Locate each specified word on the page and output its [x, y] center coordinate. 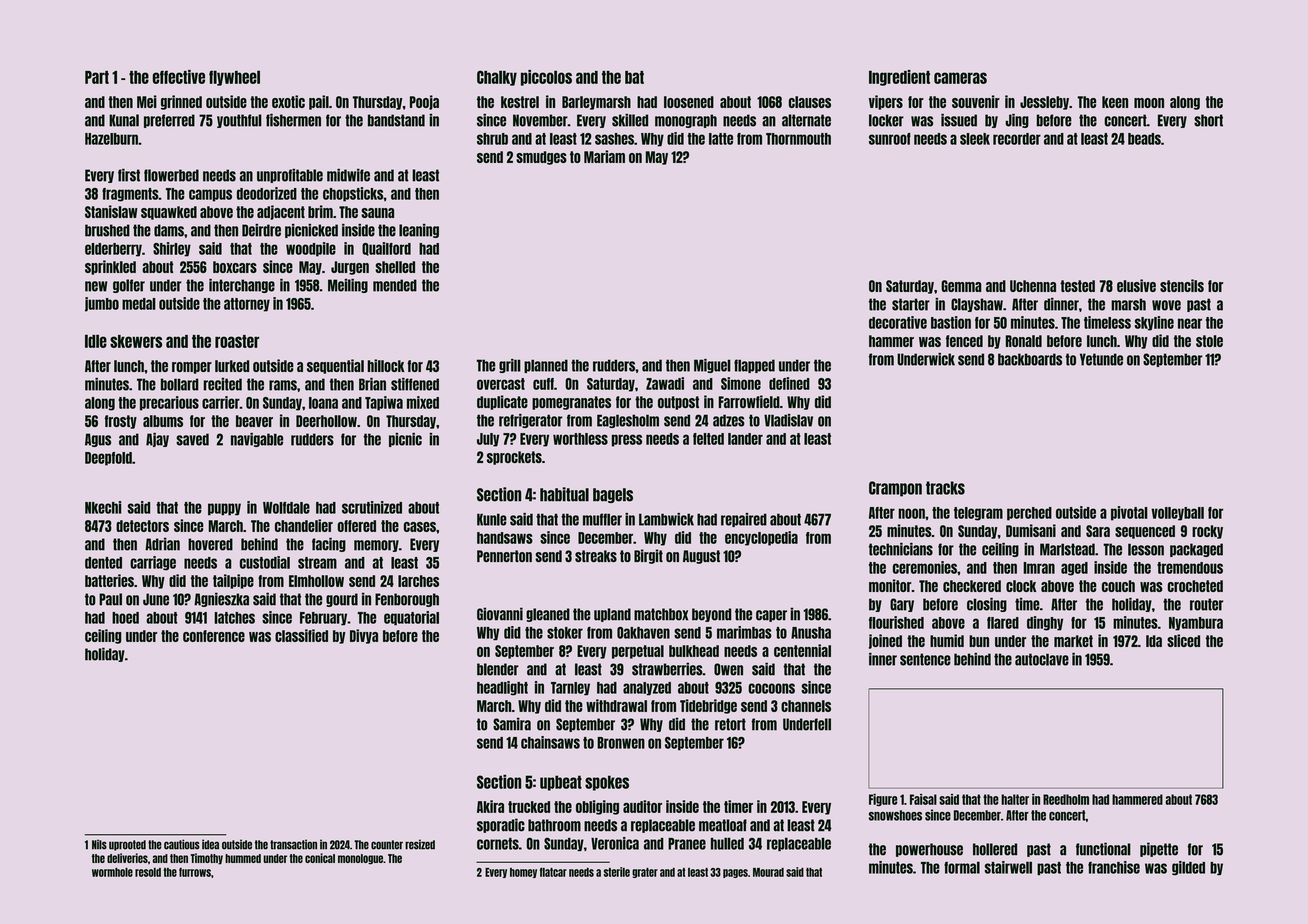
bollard [180, 384]
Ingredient [899, 78]
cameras [960, 78]
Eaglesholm [628, 421]
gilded [1188, 868]
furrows [195, 872]
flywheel [234, 78]
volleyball [1177, 514]
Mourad [768, 872]
